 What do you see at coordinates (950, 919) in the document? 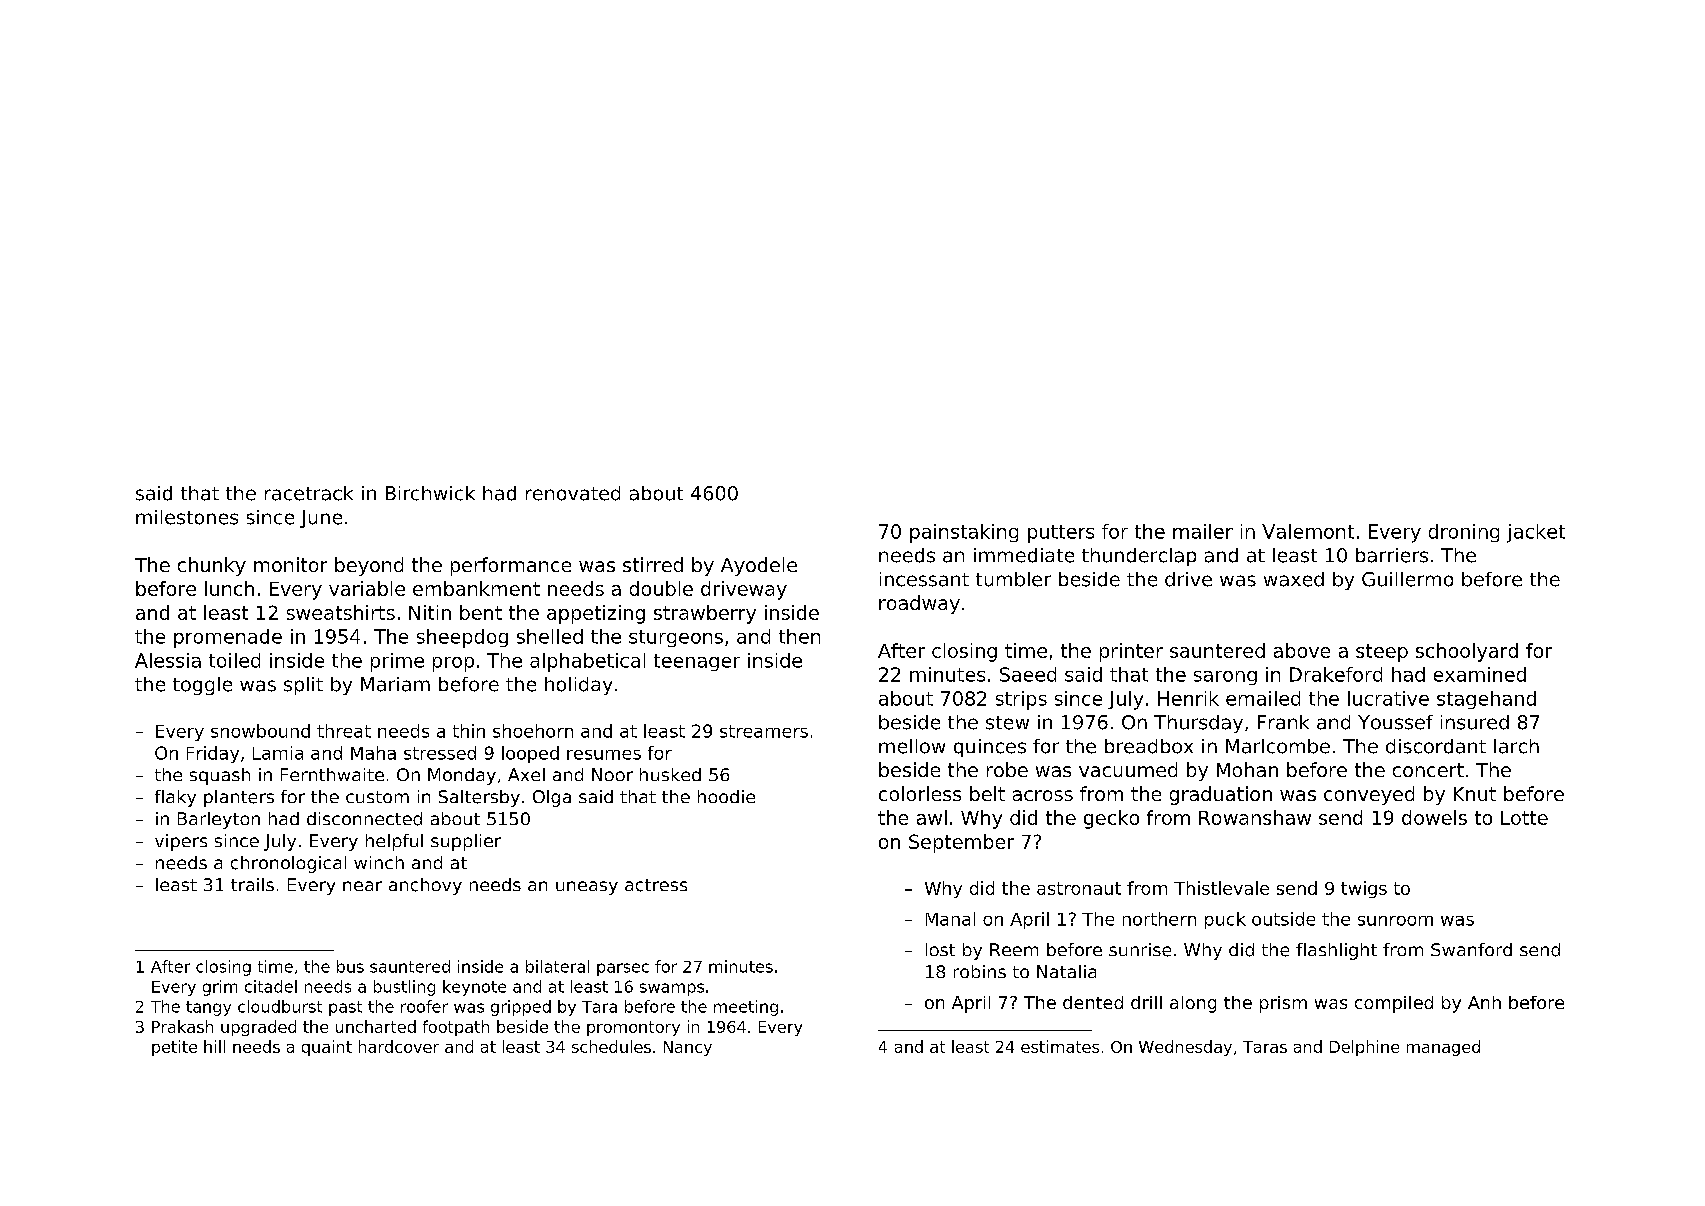
I see `Manal` at bounding box center [950, 919].
